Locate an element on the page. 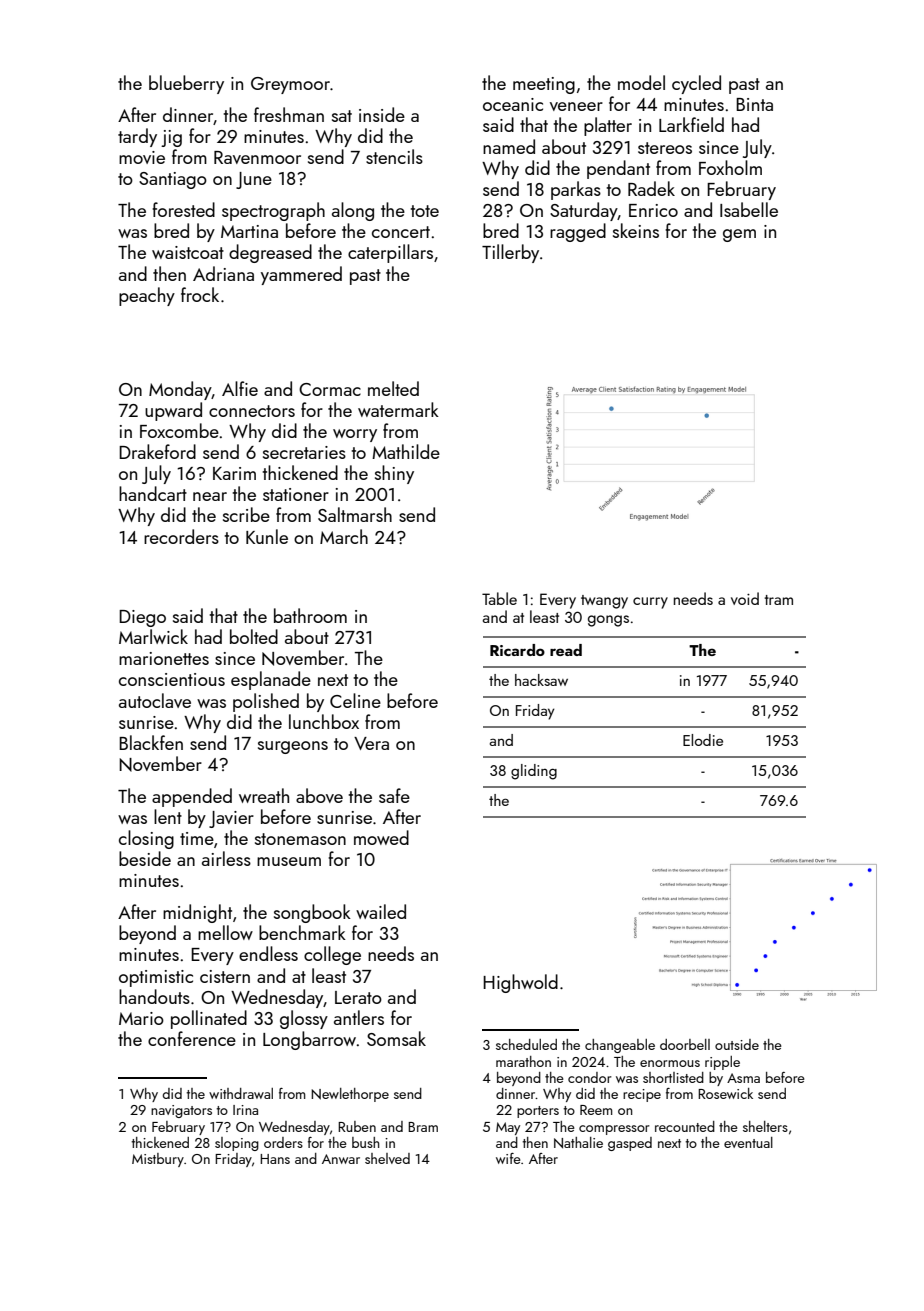 This document has width=924, height=1311. Table is located at coordinates (499, 598).
